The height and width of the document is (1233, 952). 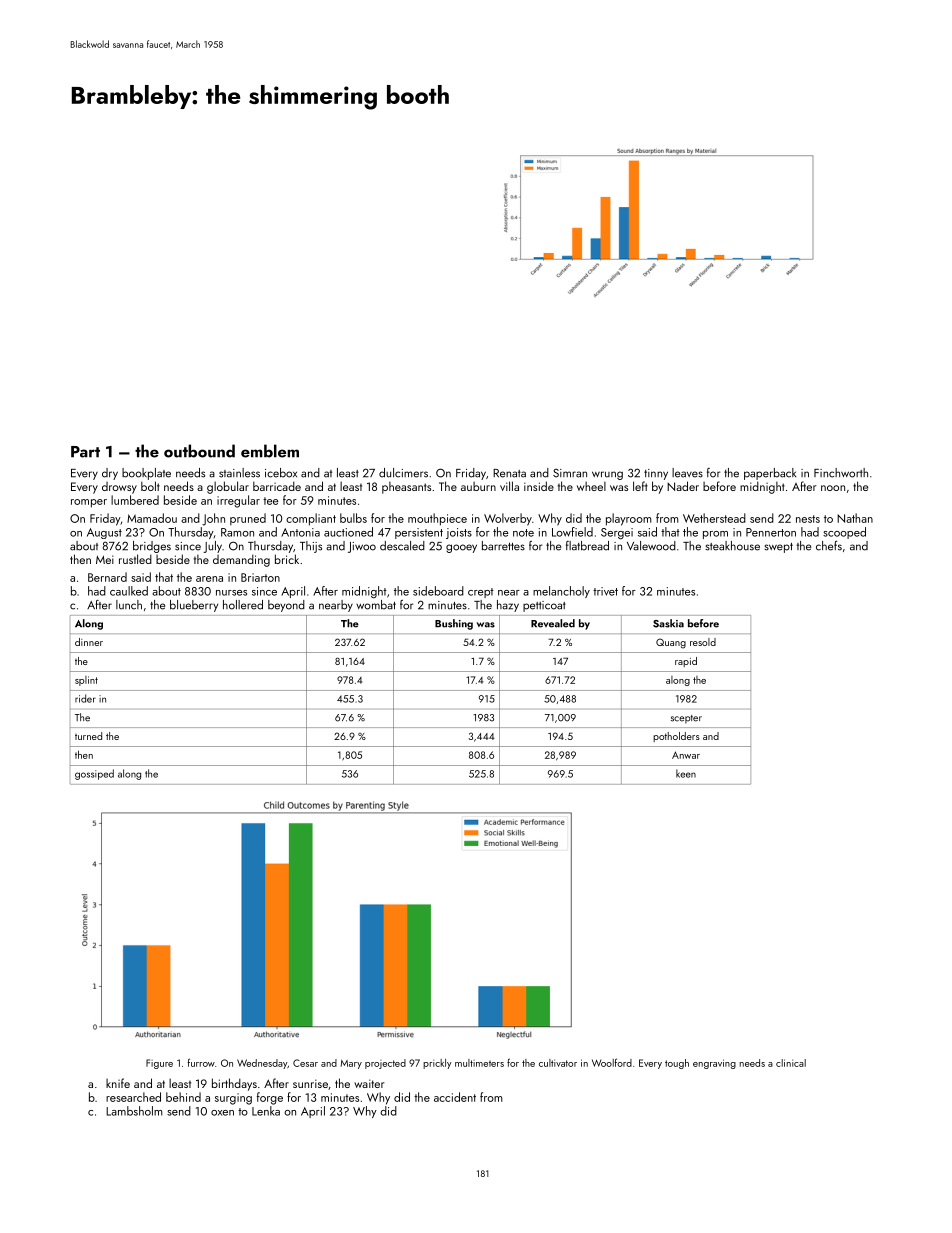 I want to click on scooped, so click(x=844, y=533).
